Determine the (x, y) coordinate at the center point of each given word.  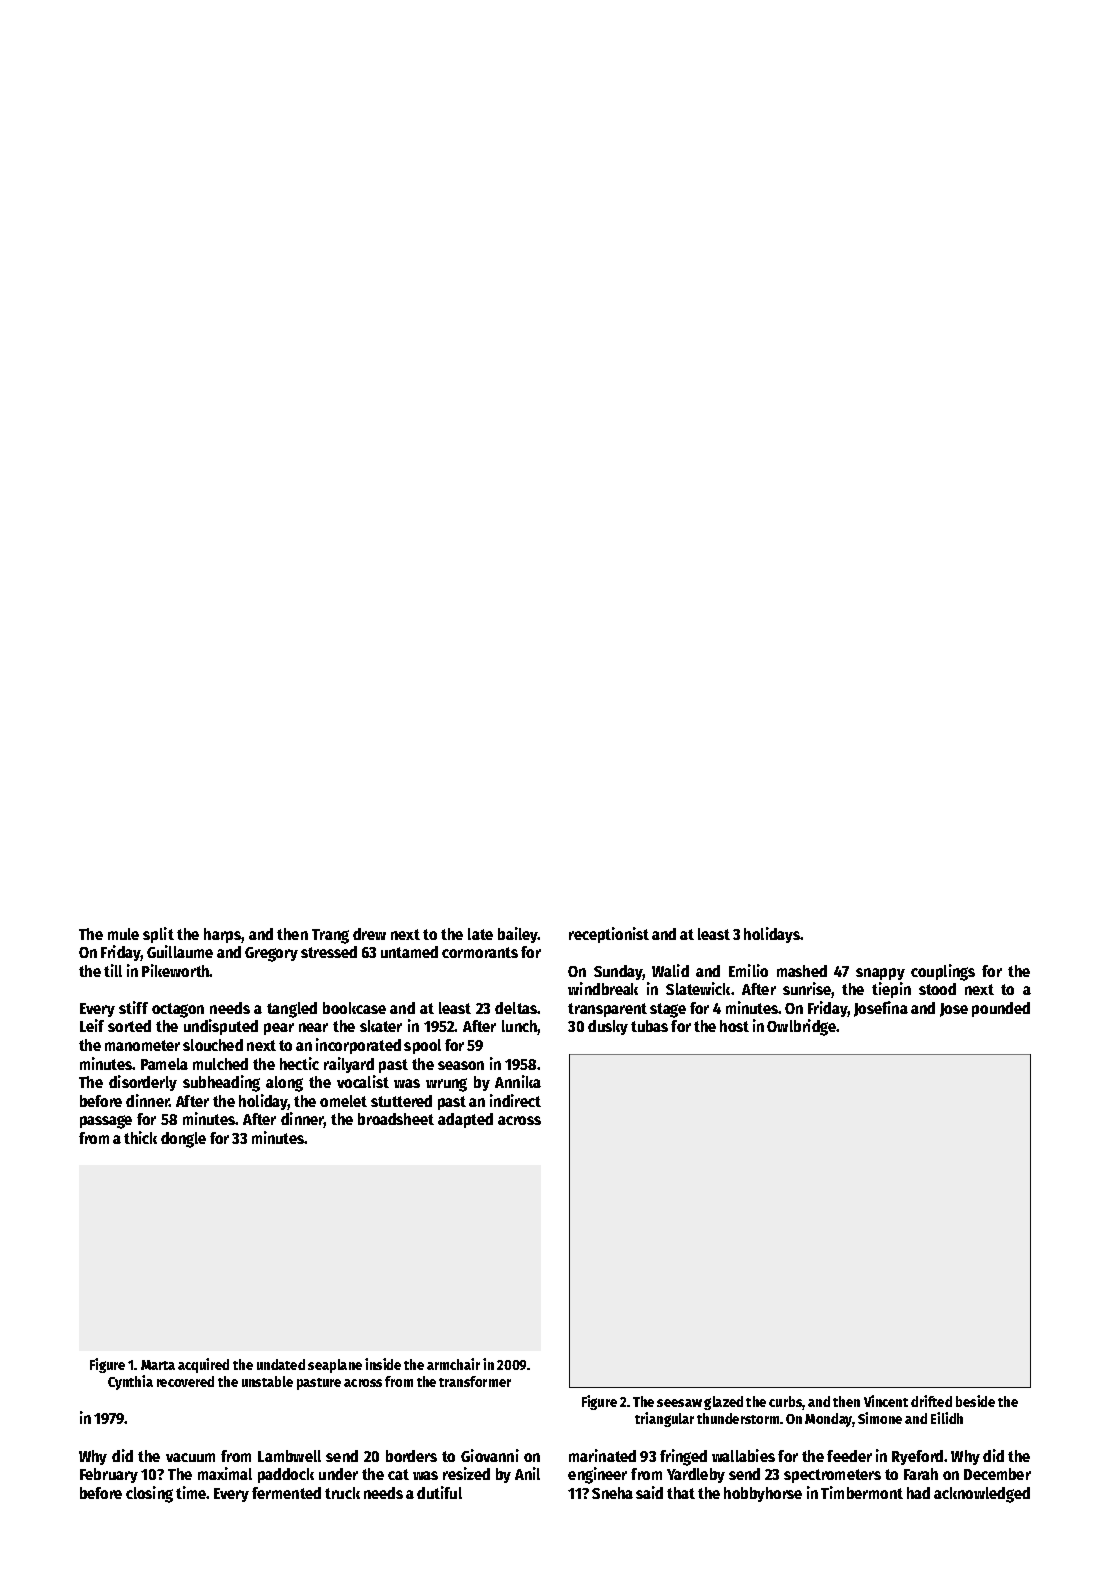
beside (975, 1401)
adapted (465, 1120)
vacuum (190, 1457)
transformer (475, 1381)
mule (123, 934)
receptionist (609, 935)
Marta (158, 1365)
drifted (931, 1401)
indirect (515, 1100)
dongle (183, 1140)
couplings (943, 972)
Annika (518, 1081)
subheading (221, 1083)
